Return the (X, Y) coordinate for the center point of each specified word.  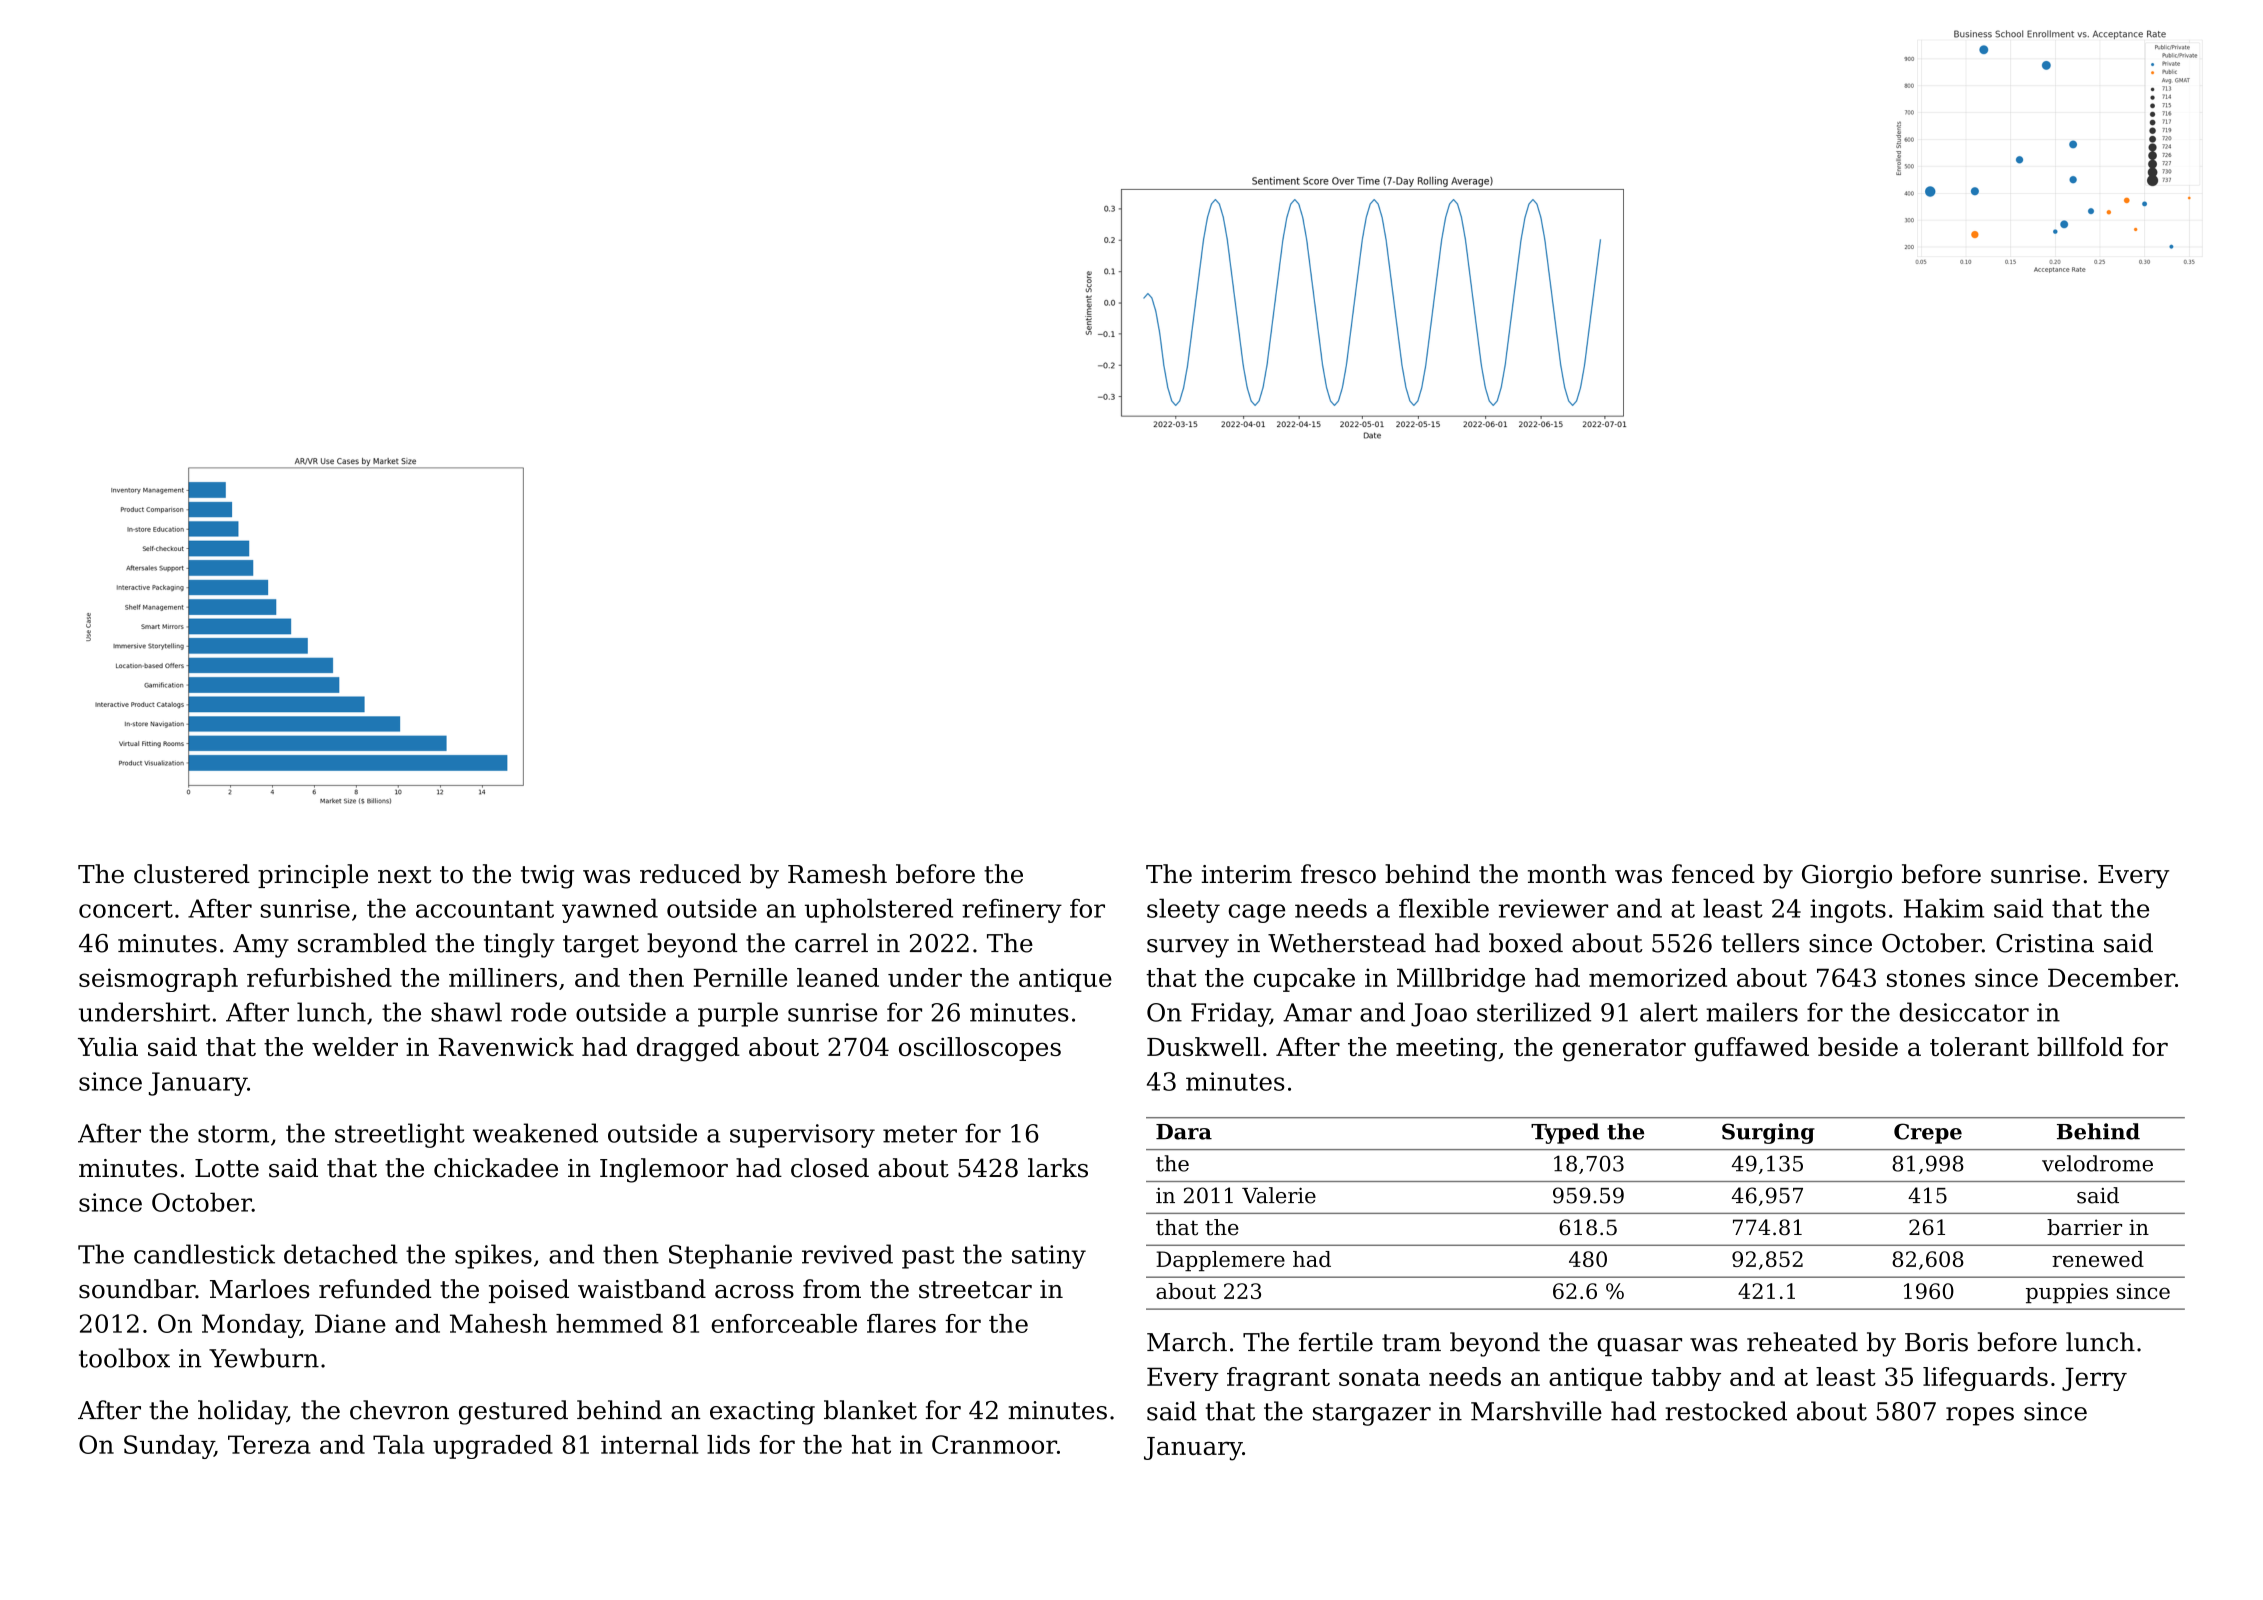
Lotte (227, 1168)
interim (1247, 874)
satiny (1049, 1257)
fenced (1713, 874)
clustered (192, 874)
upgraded (493, 1447)
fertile (1336, 1342)
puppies (2067, 1293)
